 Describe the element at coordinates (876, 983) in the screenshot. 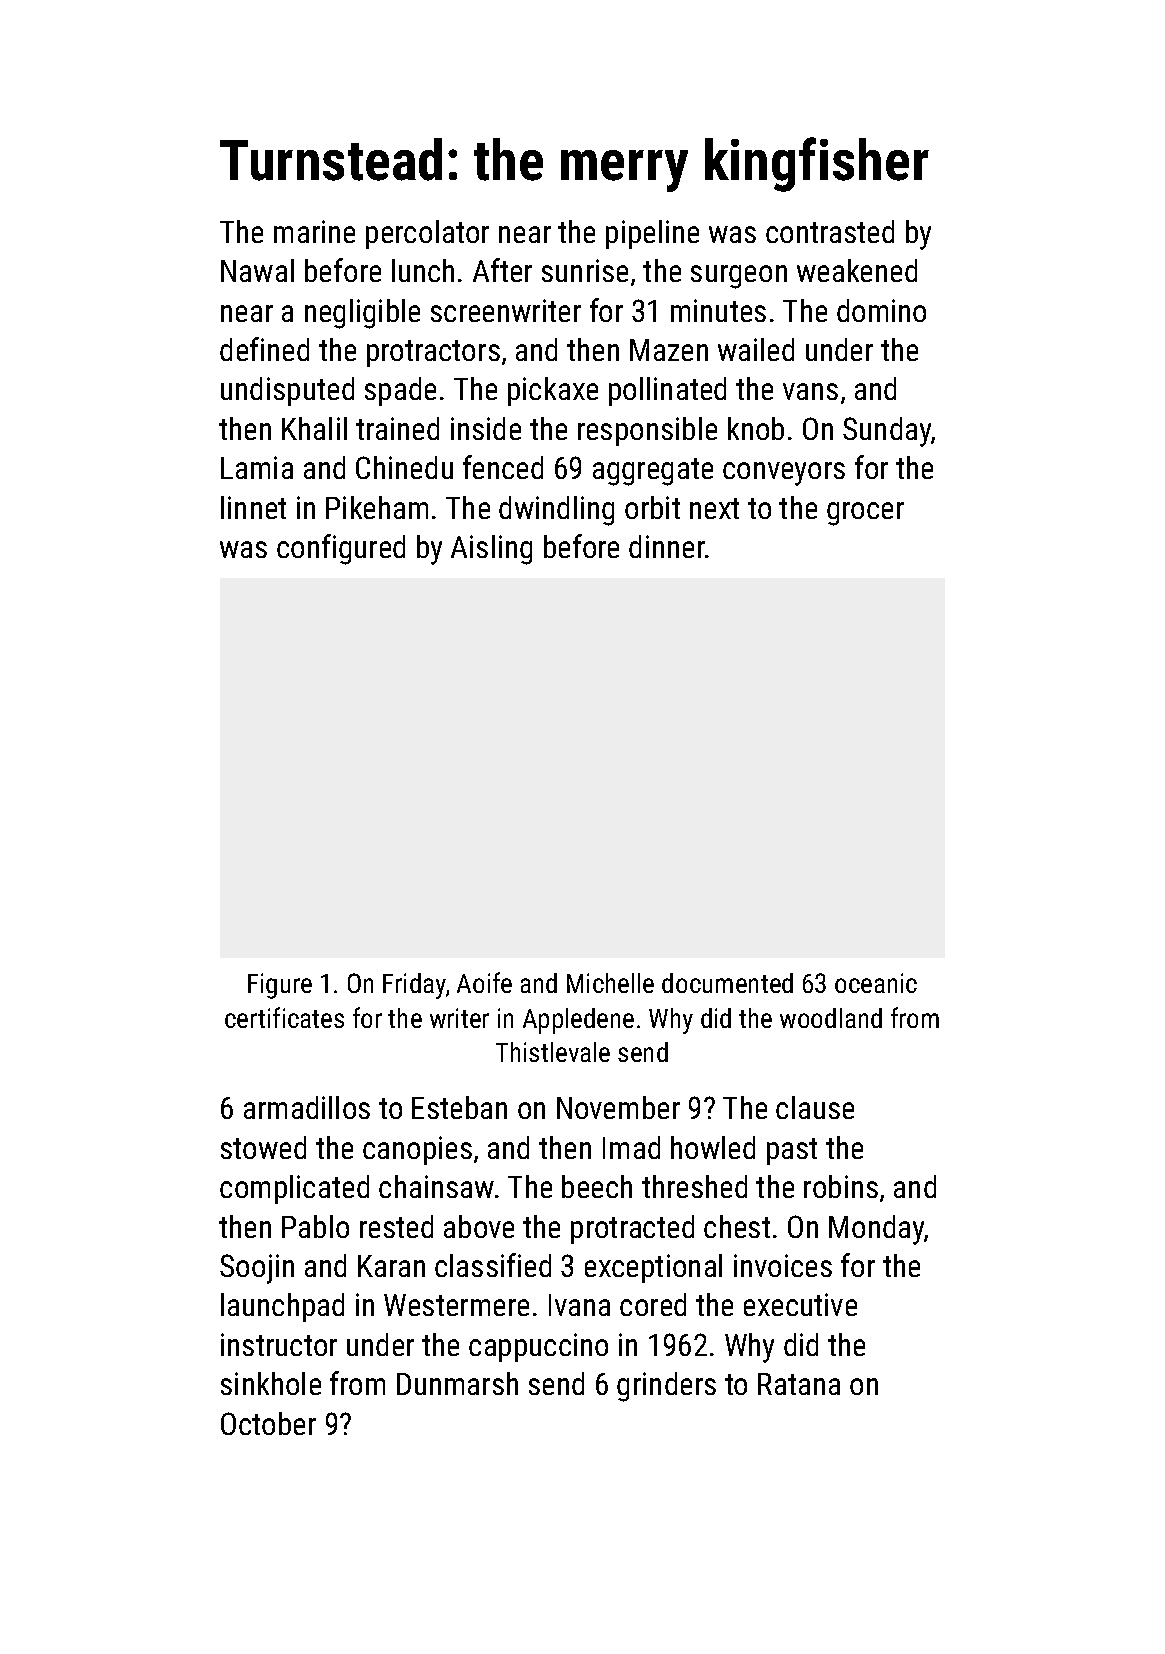

I see `oceanic` at that location.
